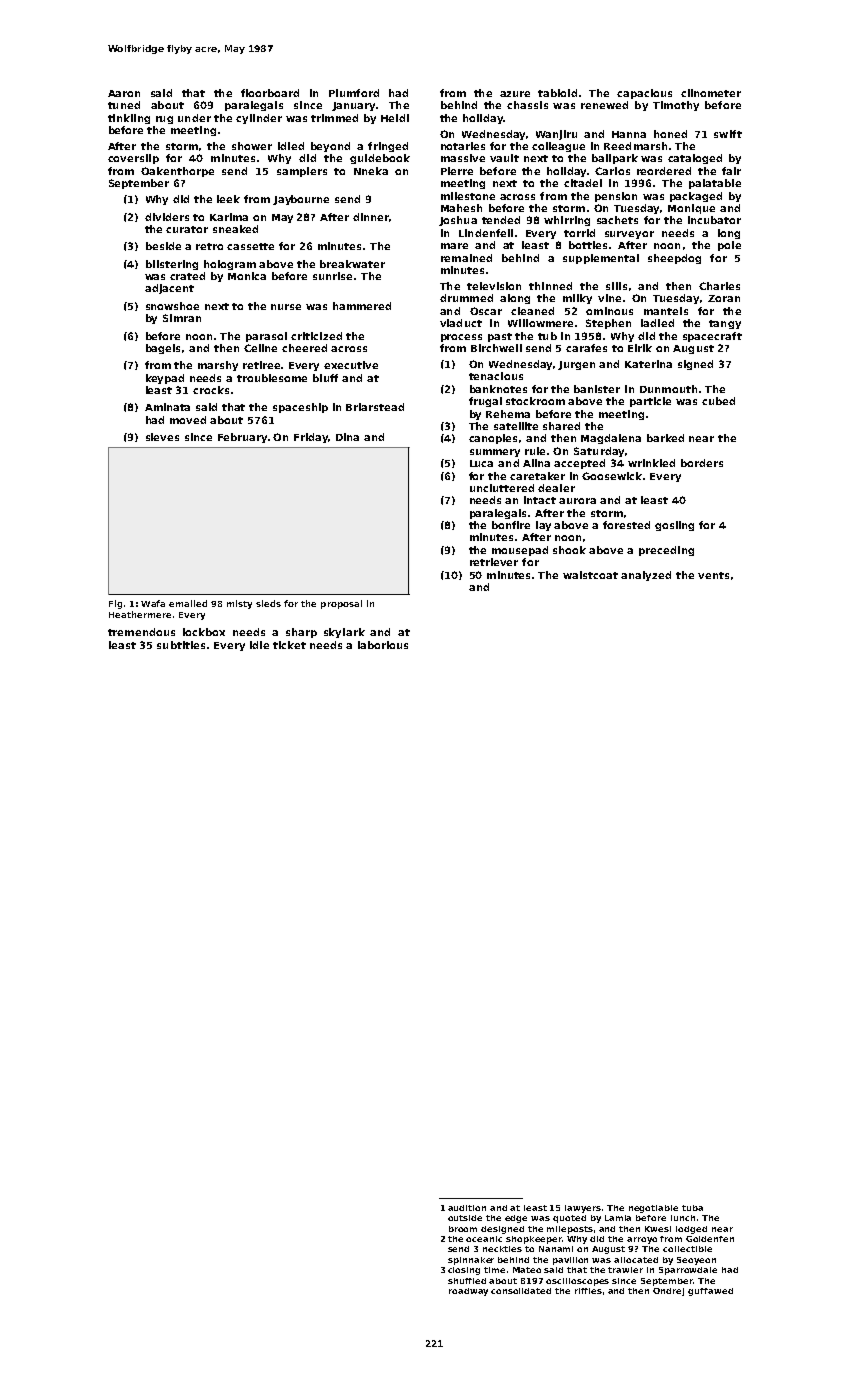 This document has height=1400, width=849. What do you see at coordinates (218, 366) in the document?
I see `marshy` at bounding box center [218, 366].
